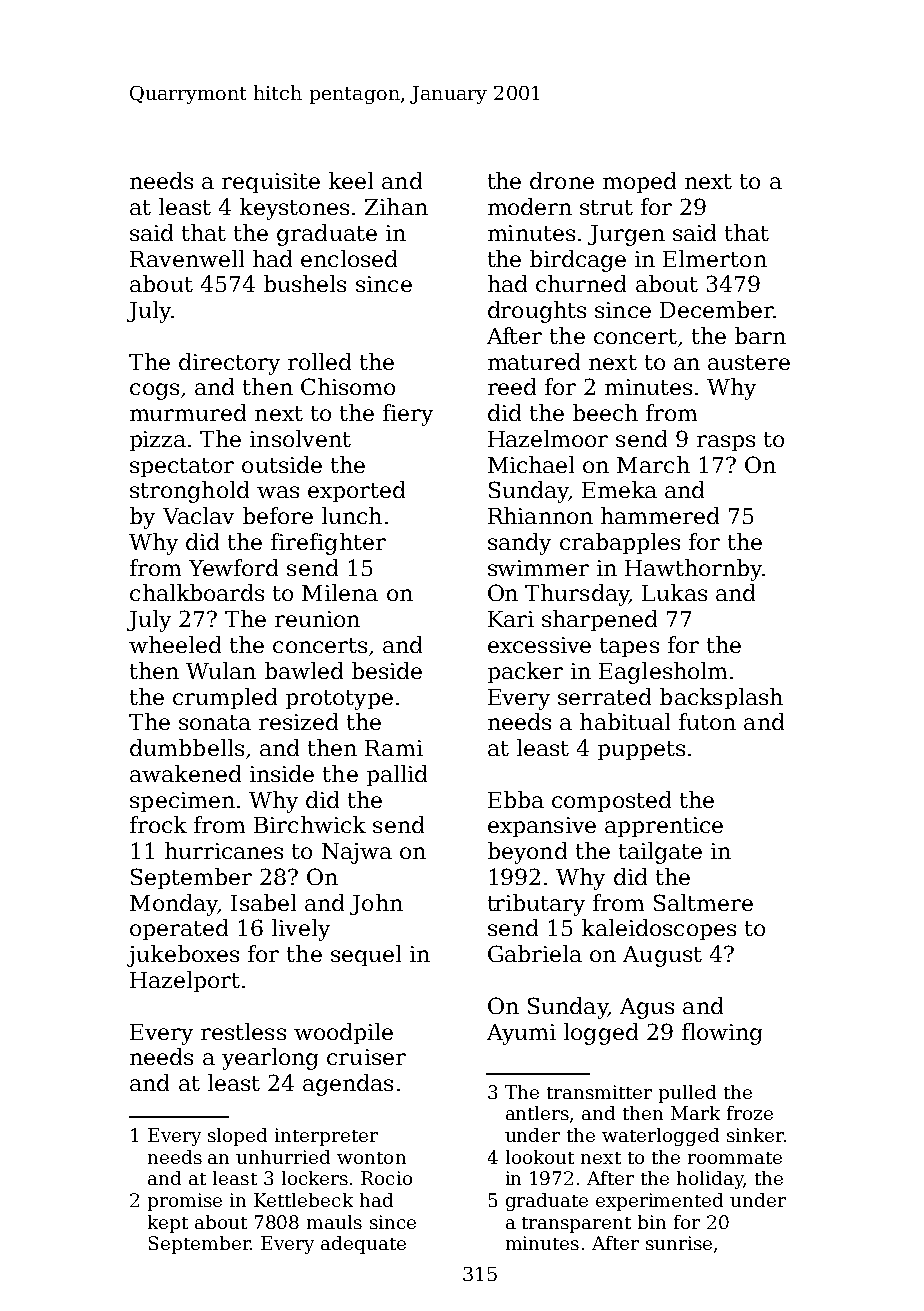 The width and height of the image is (924, 1311). What do you see at coordinates (237, 1137) in the image?
I see `sloped` at bounding box center [237, 1137].
